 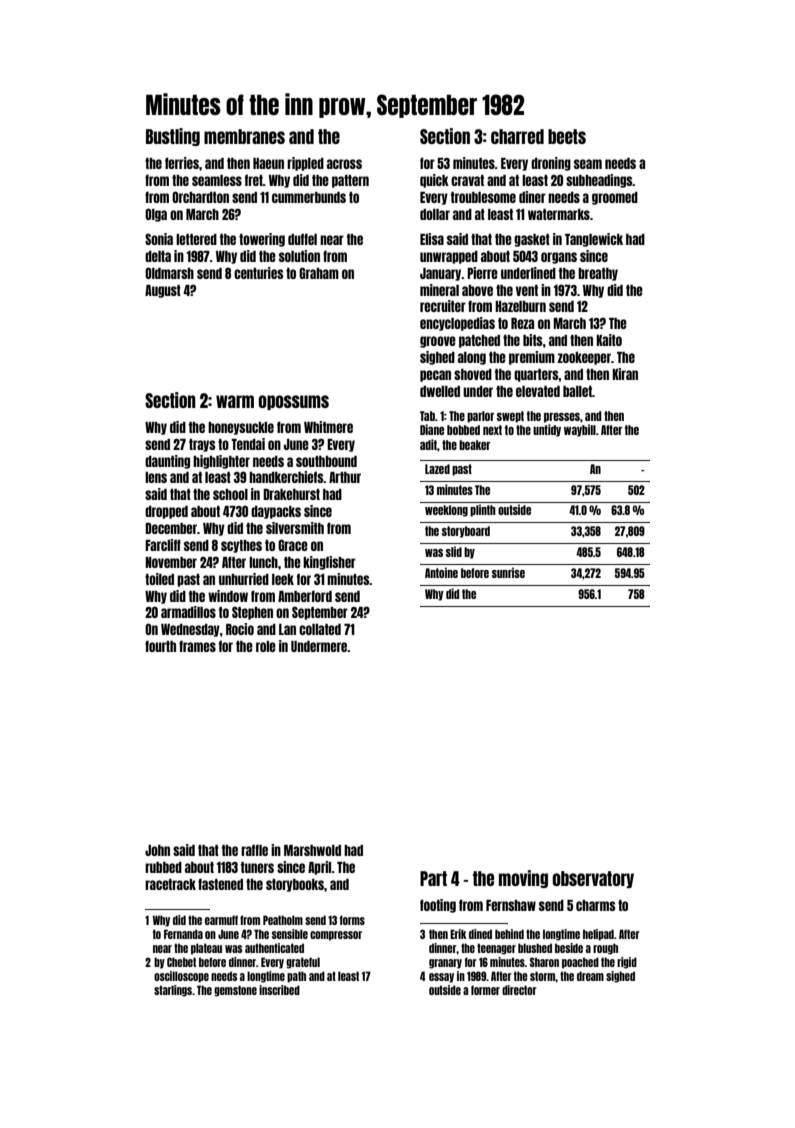 I want to click on John, so click(x=157, y=850).
